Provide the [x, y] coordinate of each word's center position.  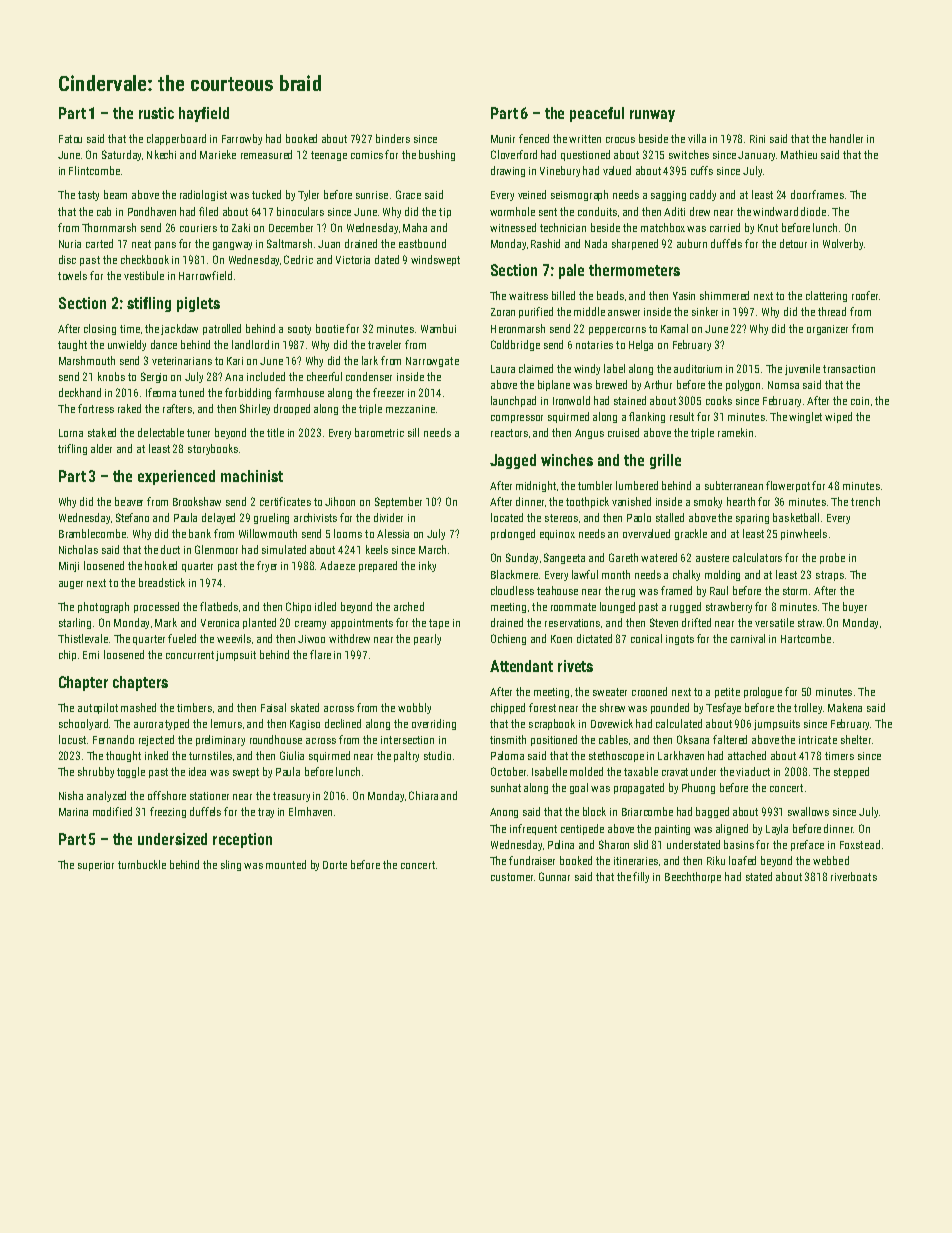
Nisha [71, 795]
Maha [415, 227]
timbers [194, 707]
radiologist [203, 195]
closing [100, 329]
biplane [554, 385]
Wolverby [843, 244]
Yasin [684, 296]
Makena [845, 707]
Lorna [71, 433]
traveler [384, 344]
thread [832, 311]
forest [542, 707]
